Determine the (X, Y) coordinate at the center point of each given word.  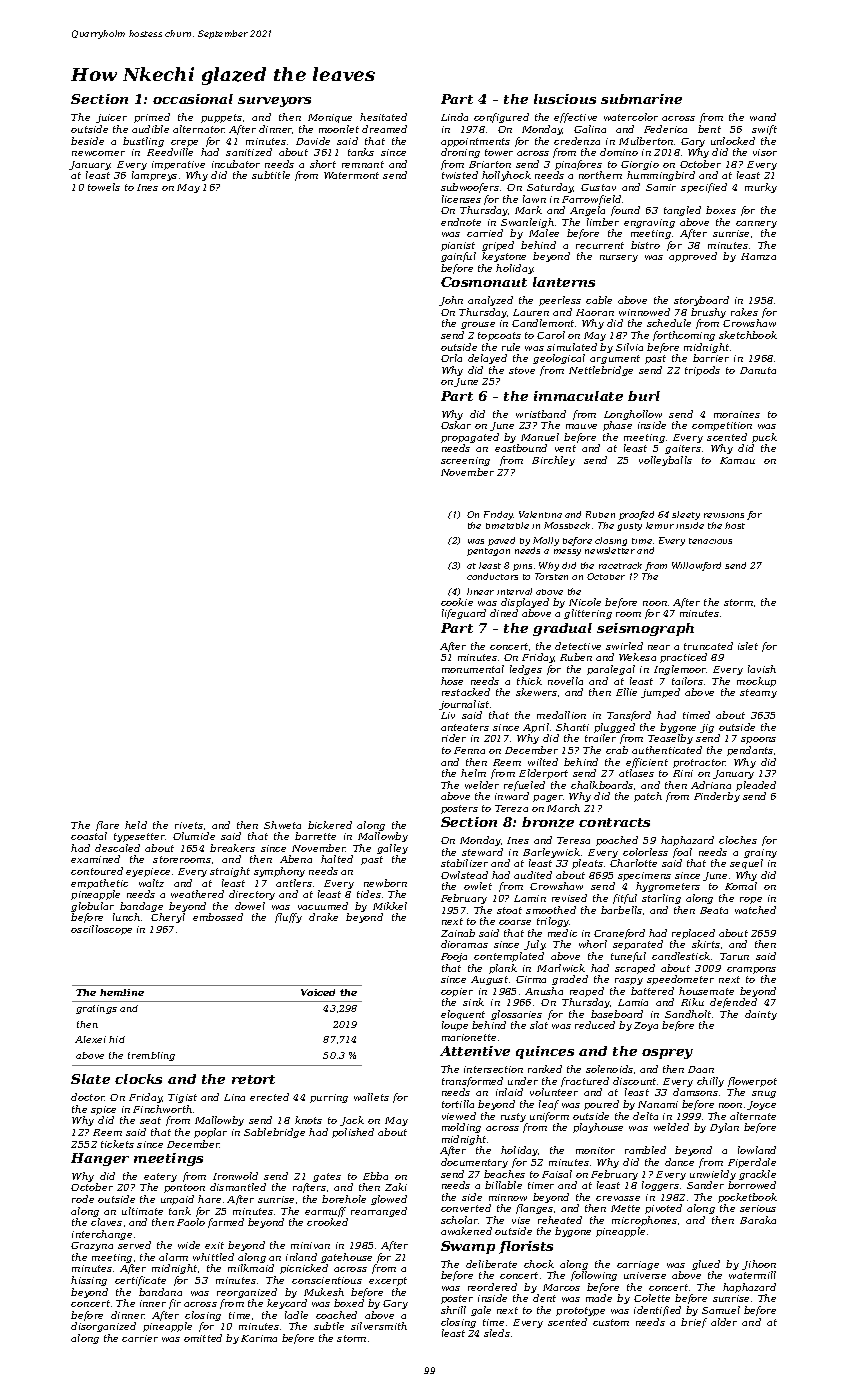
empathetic (99, 884)
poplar (210, 1133)
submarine (641, 99)
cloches (738, 840)
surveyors (274, 102)
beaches (504, 1174)
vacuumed (323, 906)
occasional (193, 99)
